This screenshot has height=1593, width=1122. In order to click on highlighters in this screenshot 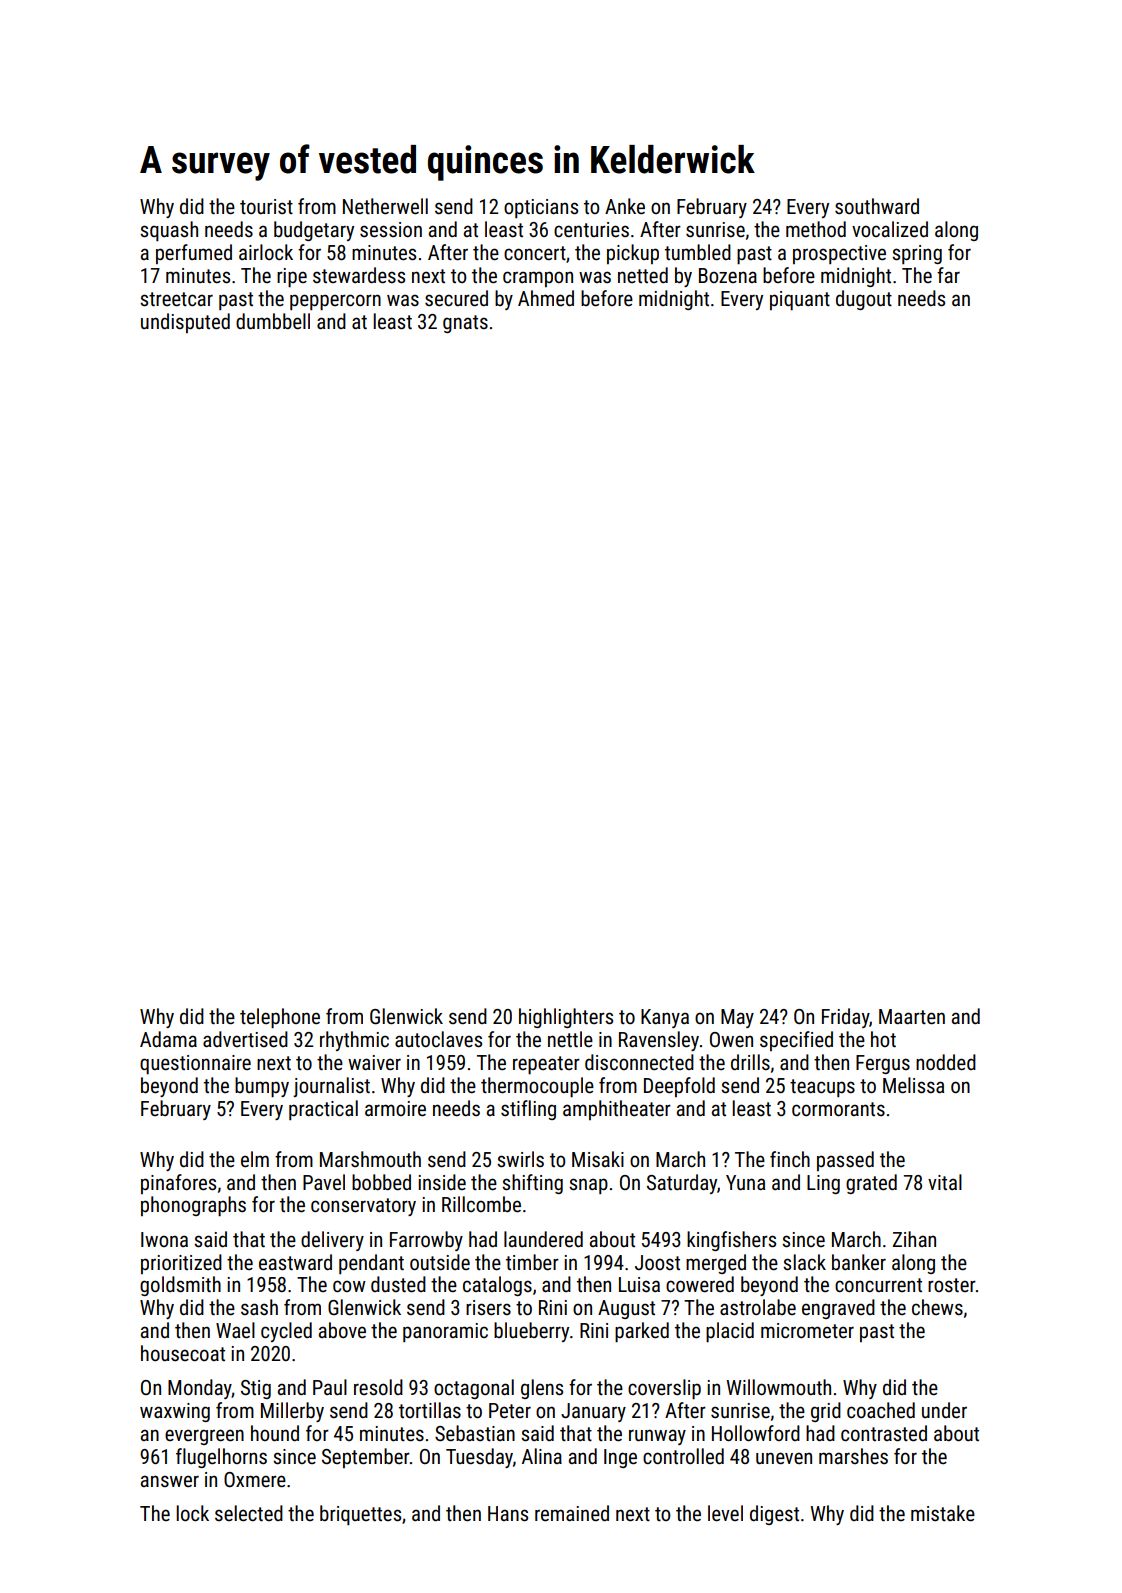, I will do `click(566, 1018)`.
